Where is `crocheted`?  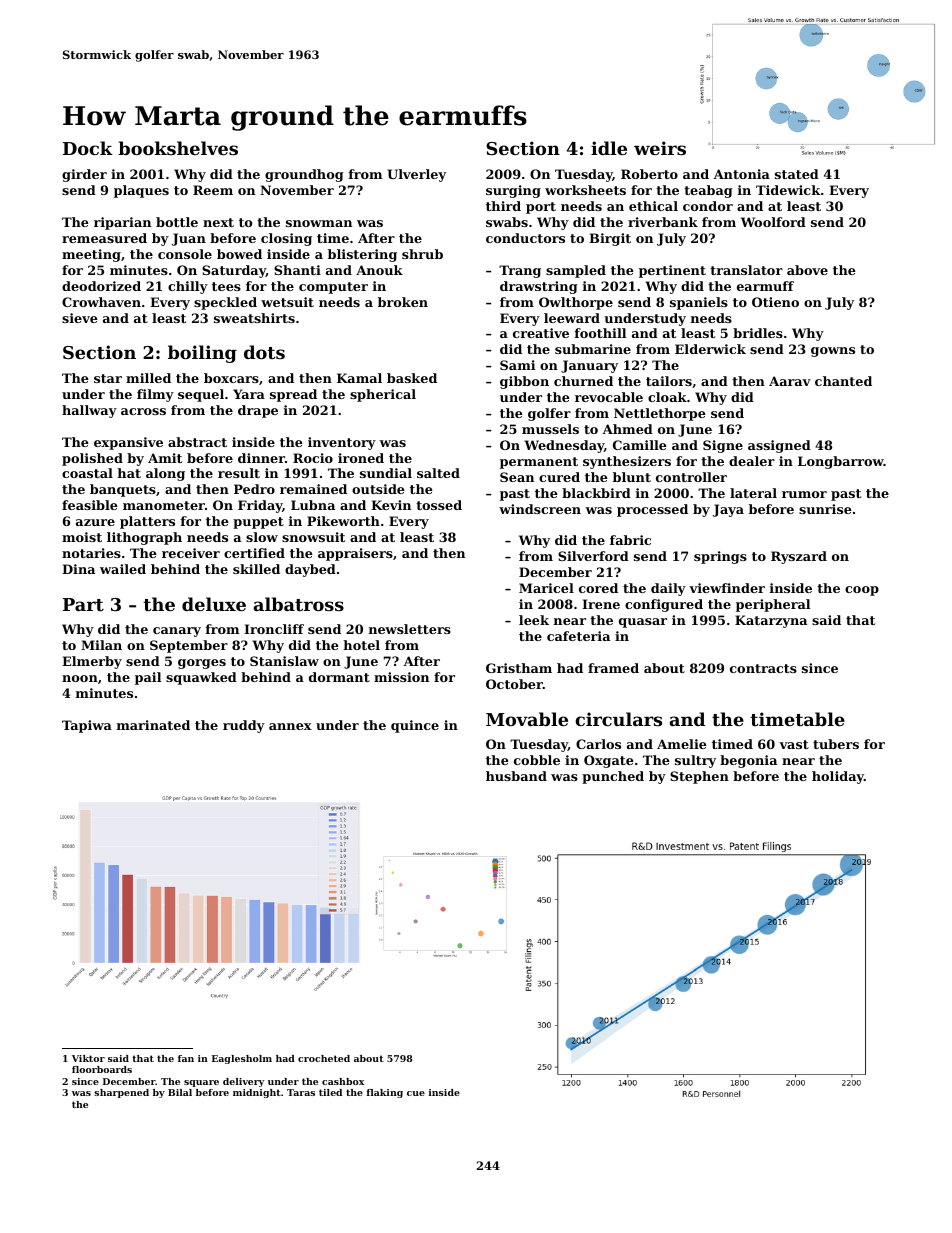 crocheted is located at coordinates (324, 1058).
